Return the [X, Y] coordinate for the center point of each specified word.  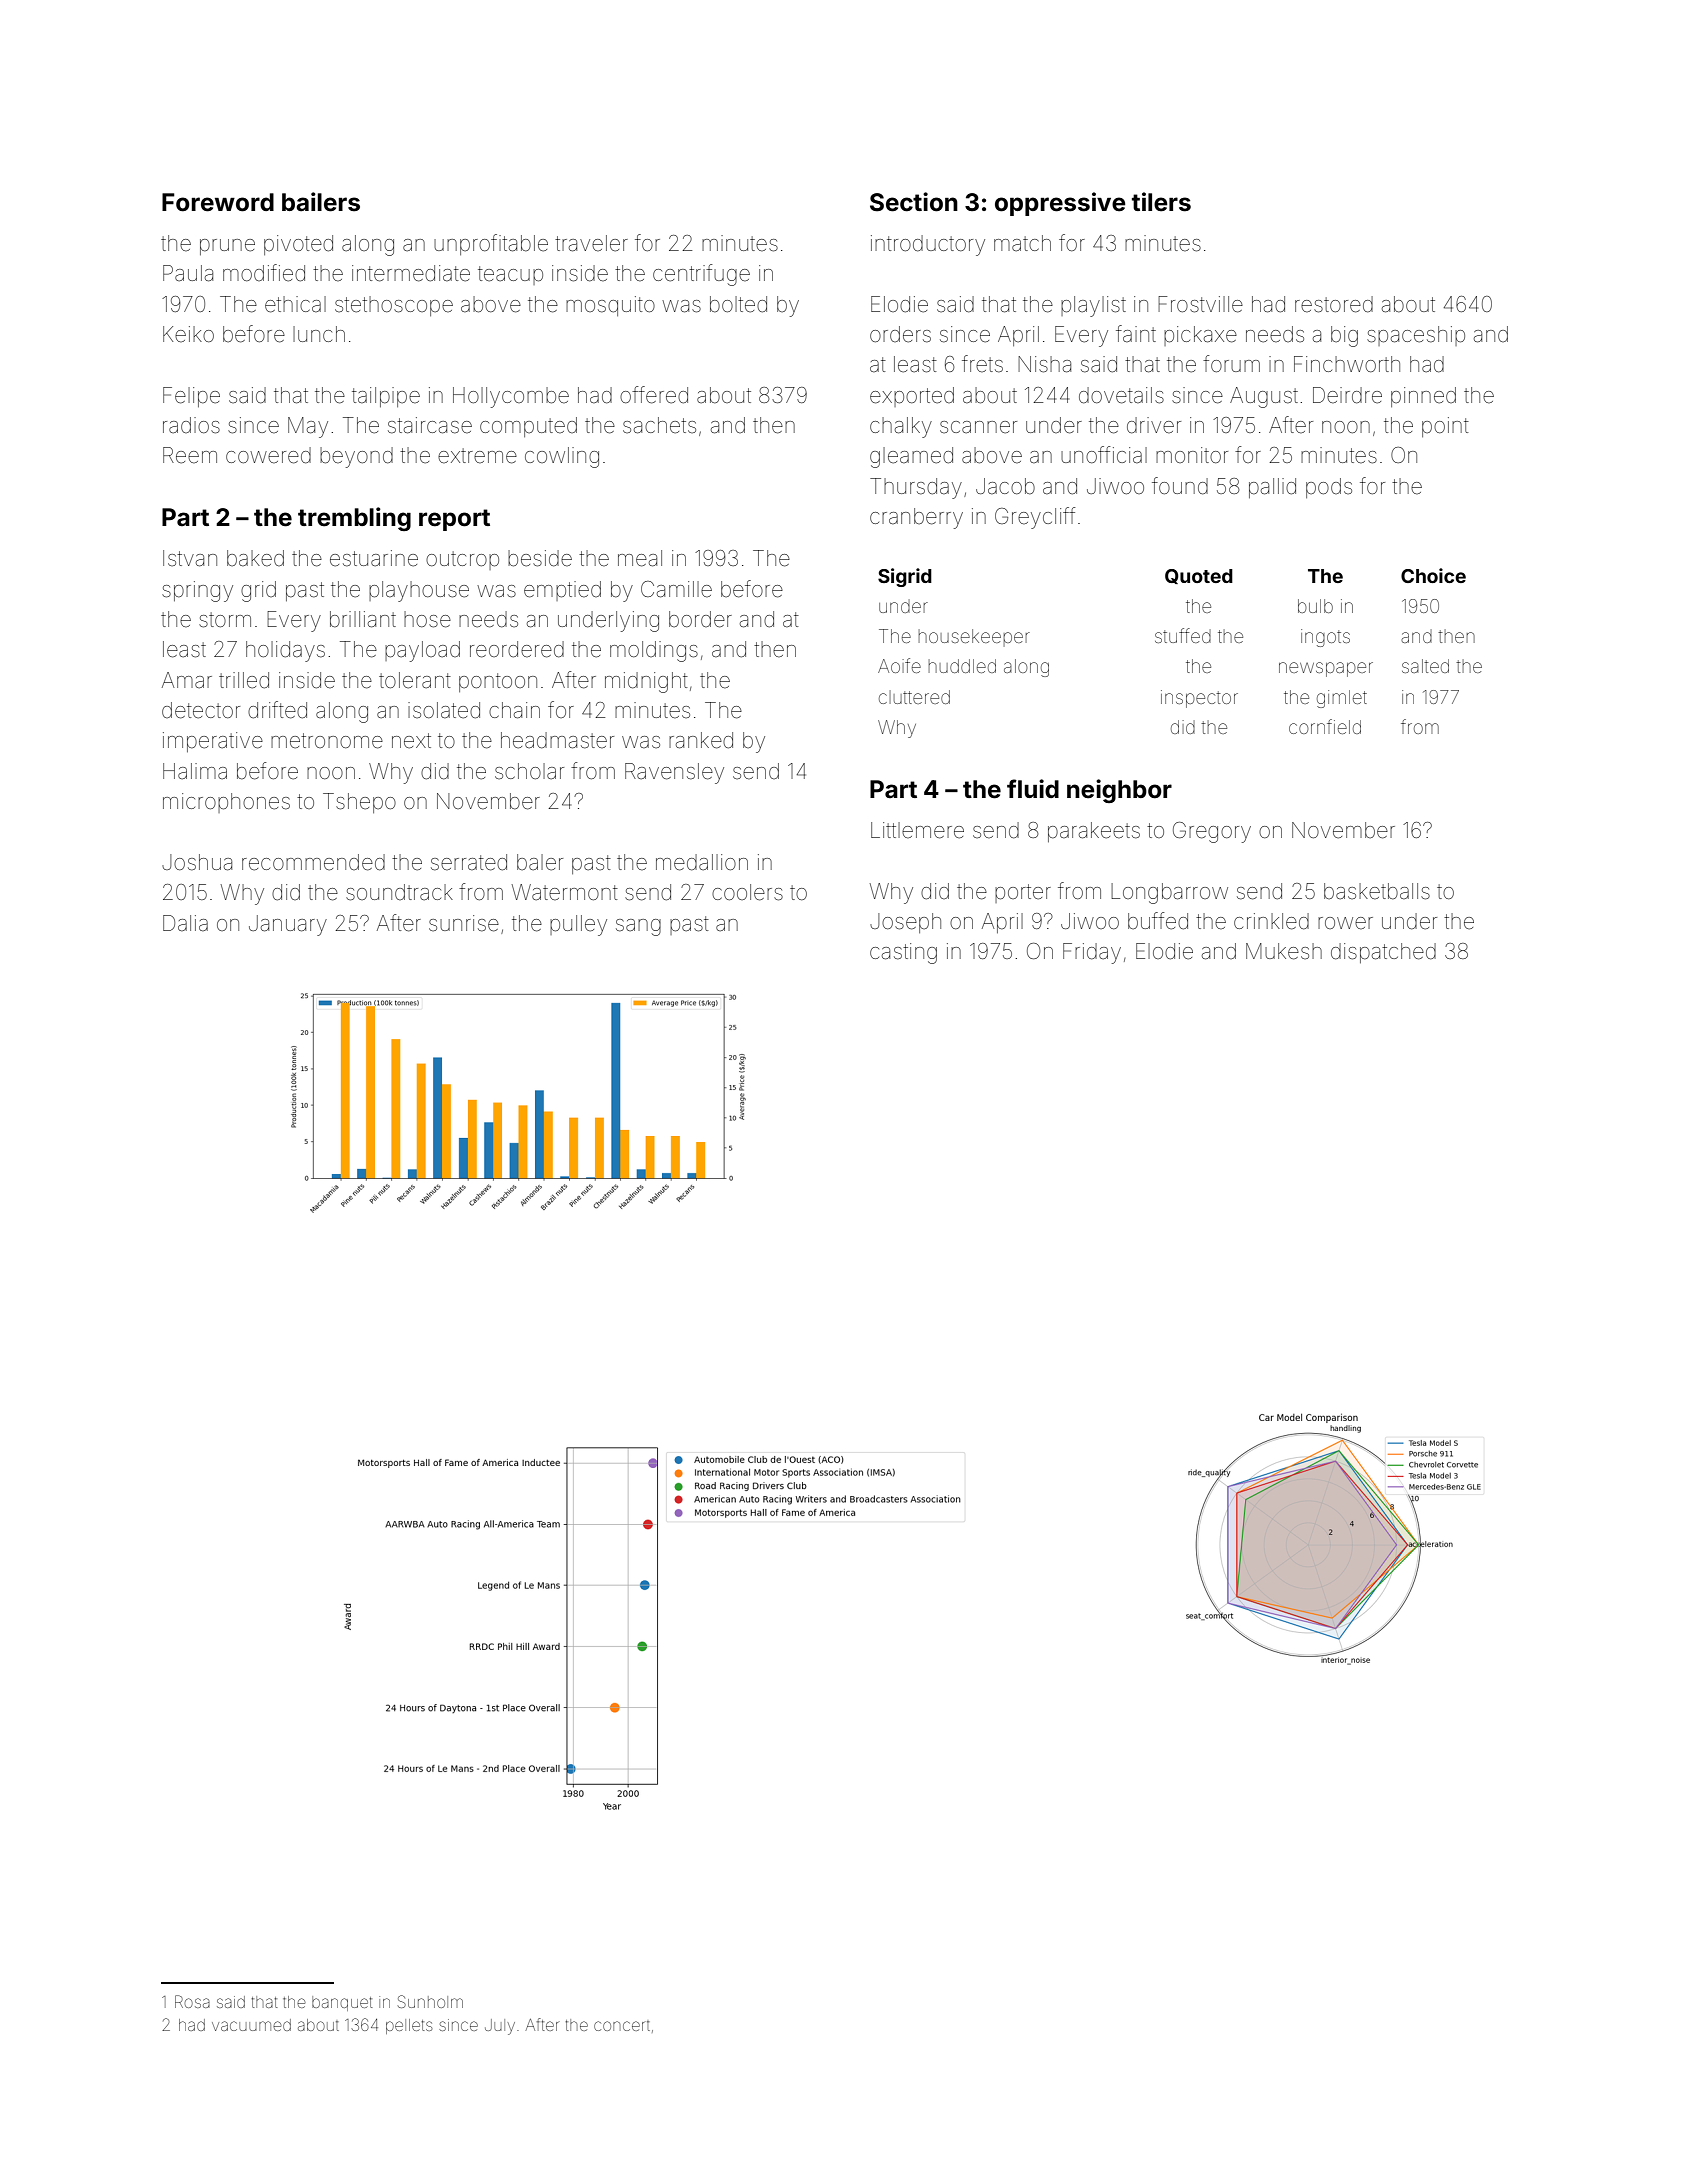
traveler [591, 243]
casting [903, 953]
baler [540, 862]
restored [1334, 304]
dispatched [1383, 953]
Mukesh [1284, 951]
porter [1023, 893]
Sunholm [430, 2001]
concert [622, 2026]
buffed [1158, 921]
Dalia [185, 923]
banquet [342, 2003]
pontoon [498, 682]
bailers [321, 202]
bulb [1315, 606]
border [700, 619]
